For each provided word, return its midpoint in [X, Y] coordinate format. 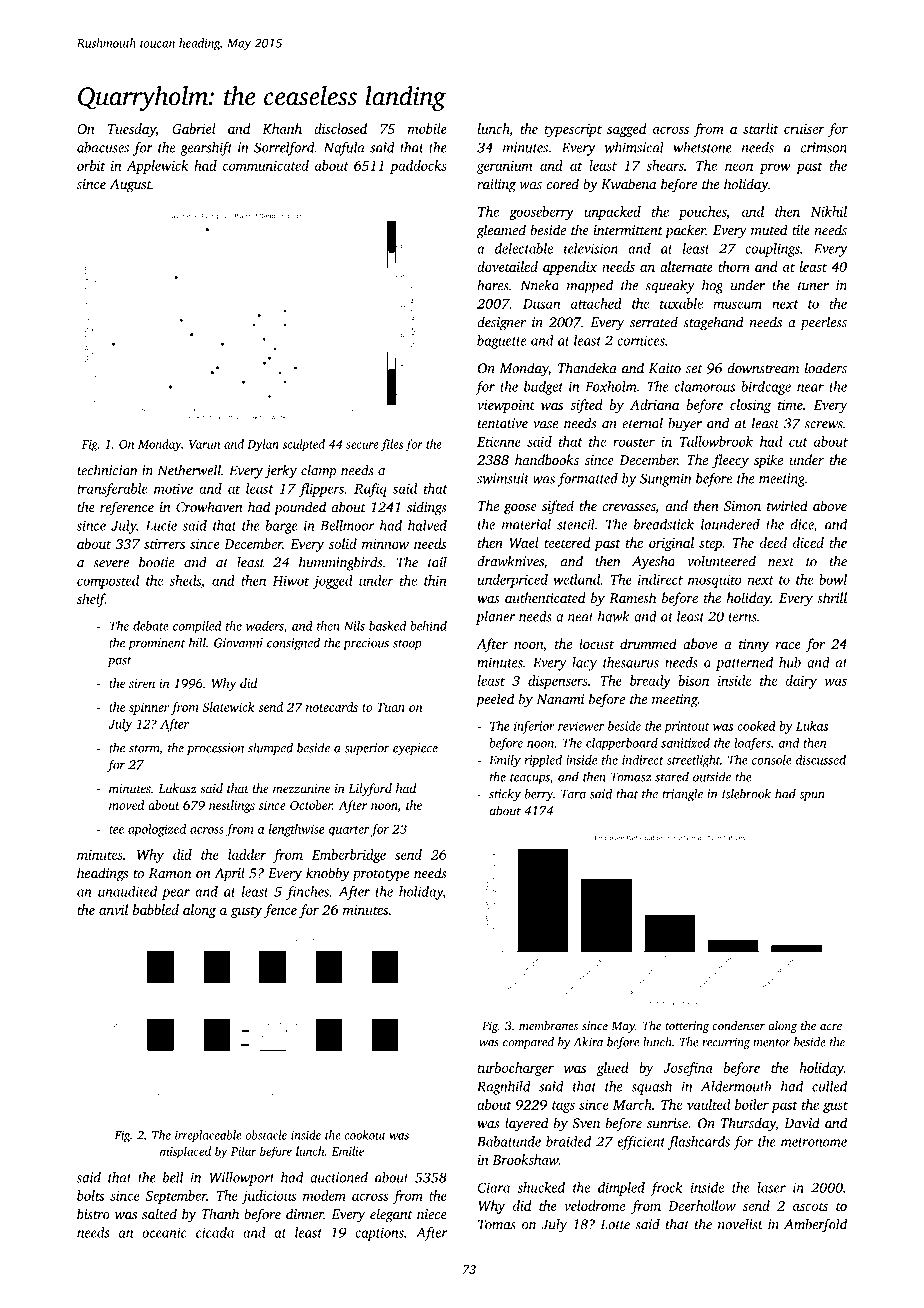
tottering [687, 1027]
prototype [381, 876]
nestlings [232, 806]
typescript [573, 130]
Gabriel [194, 128]
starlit [761, 128]
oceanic [164, 1232]
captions [379, 1234]
